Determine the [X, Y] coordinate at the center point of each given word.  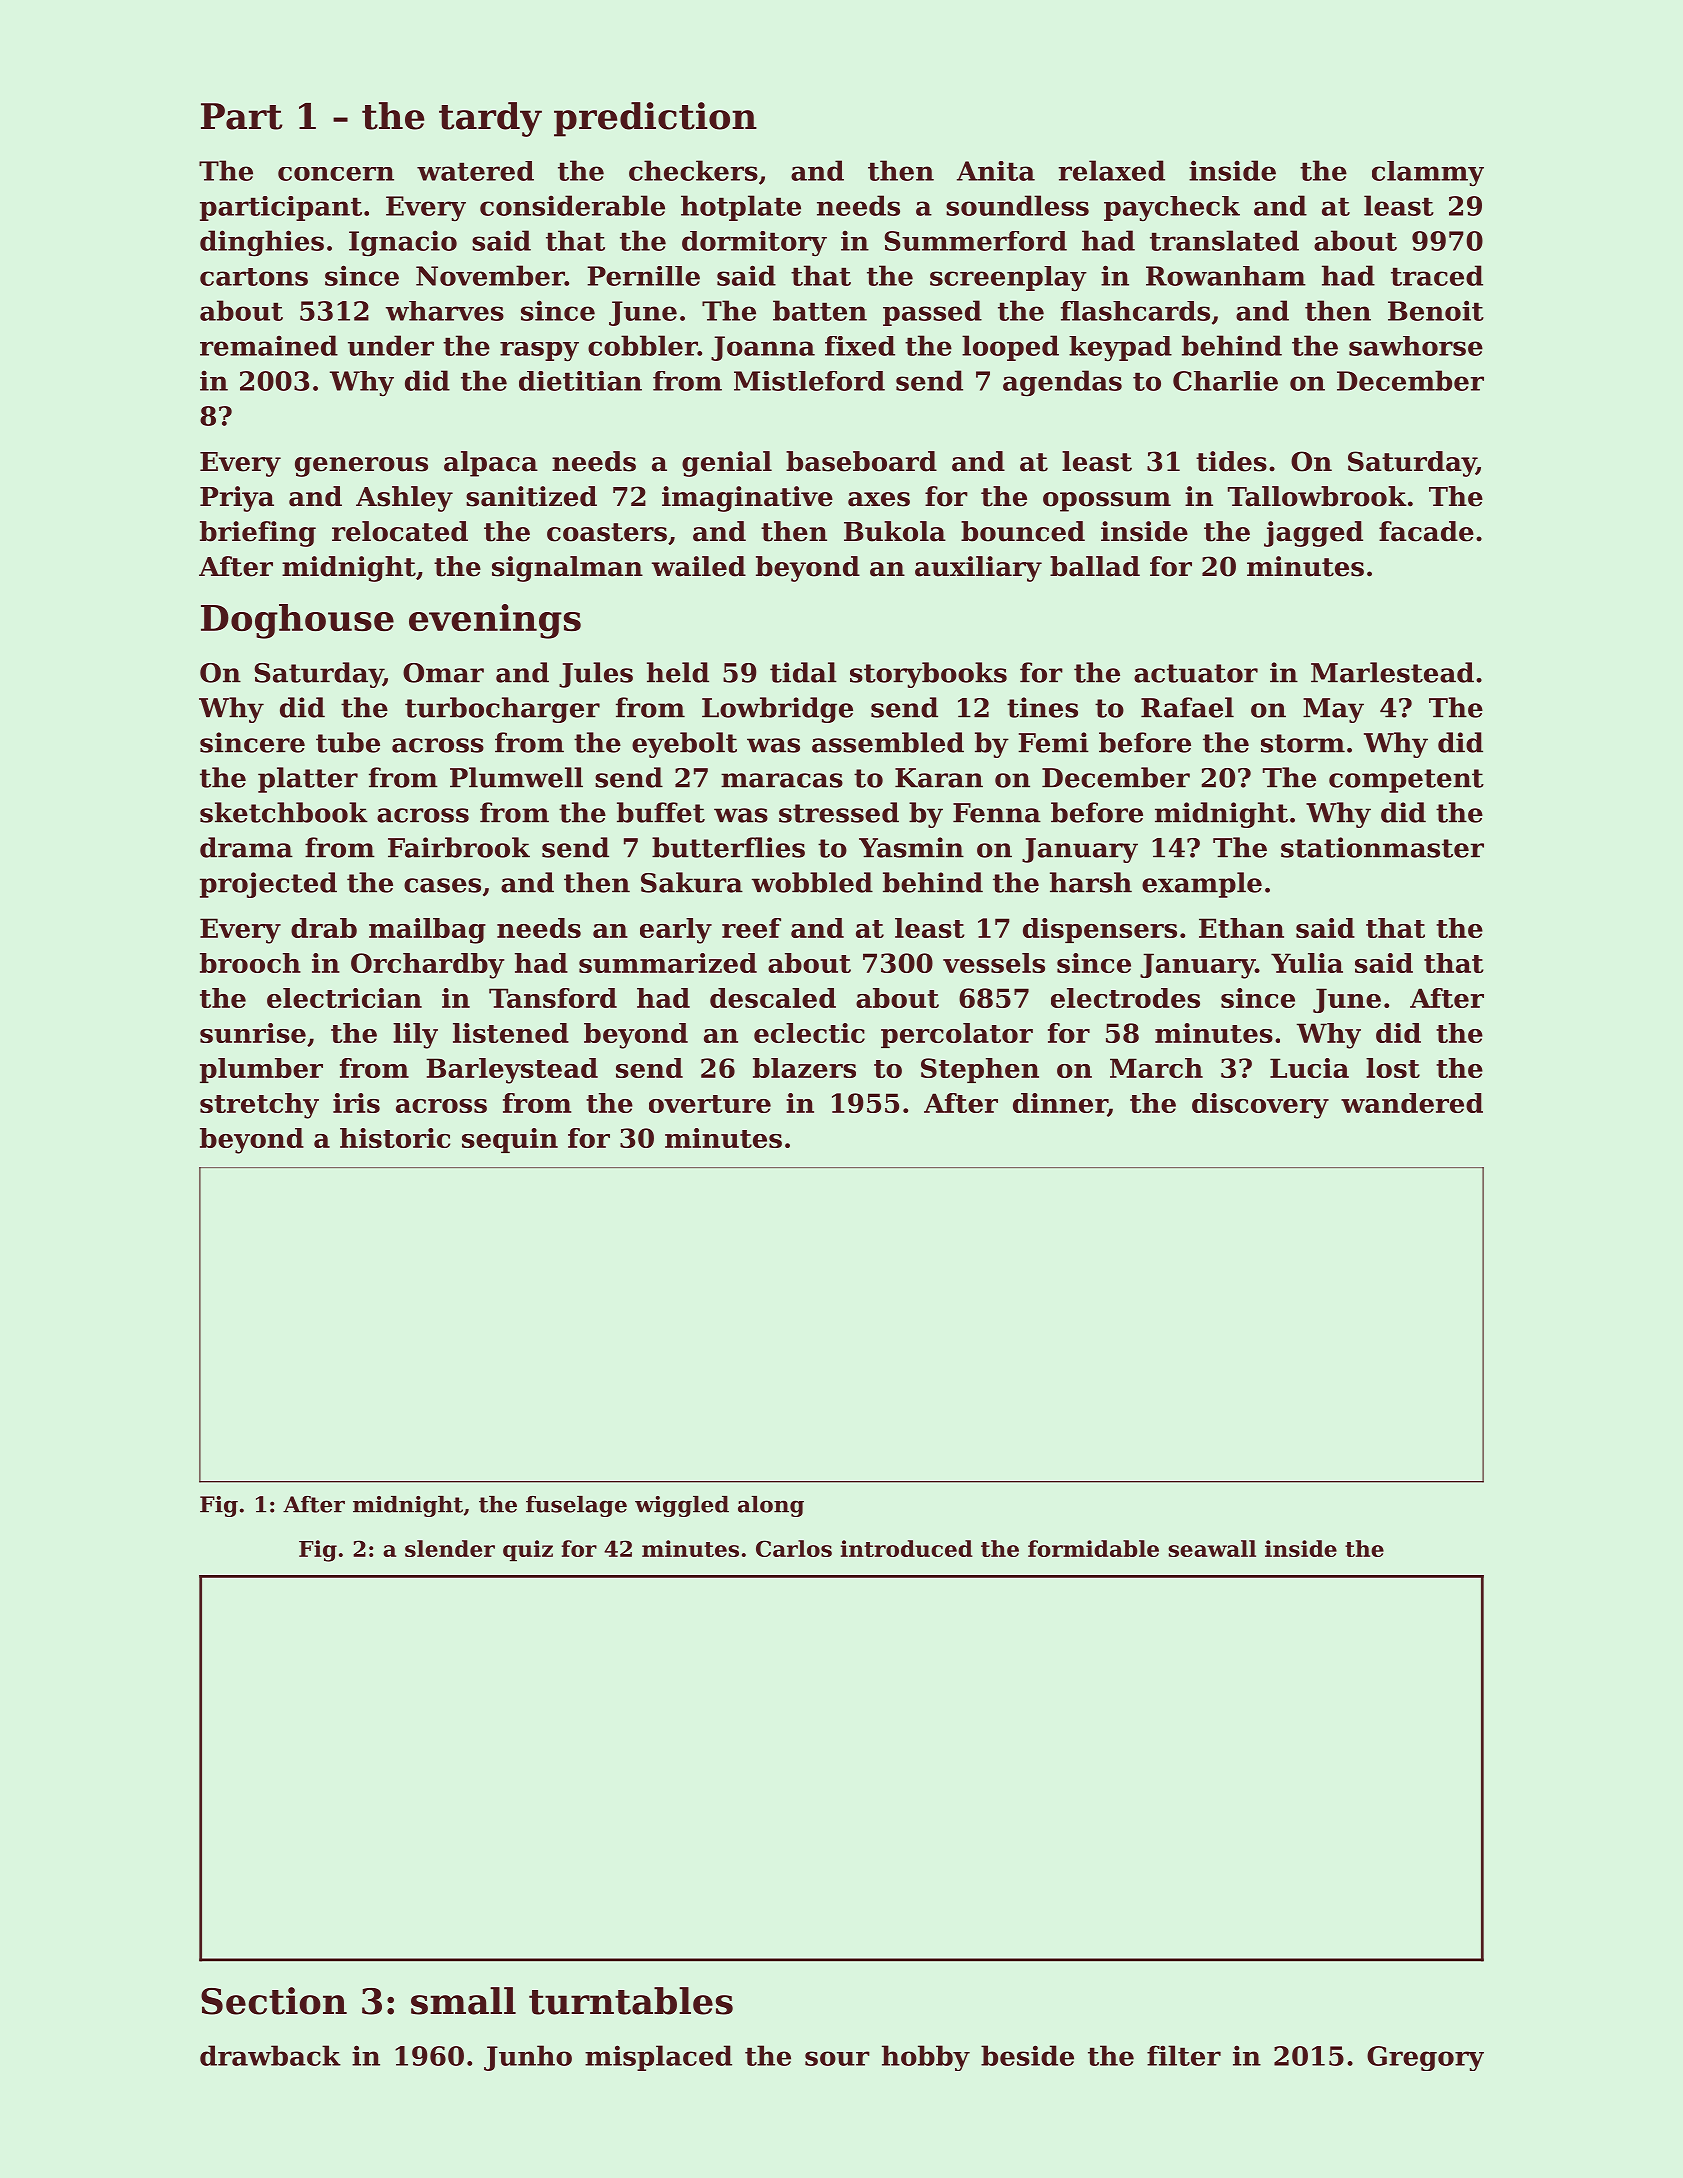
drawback [270, 2055]
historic [395, 1138]
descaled [773, 998]
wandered [1412, 1103]
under [391, 345]
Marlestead [1392, 672]
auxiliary [978, 569]
